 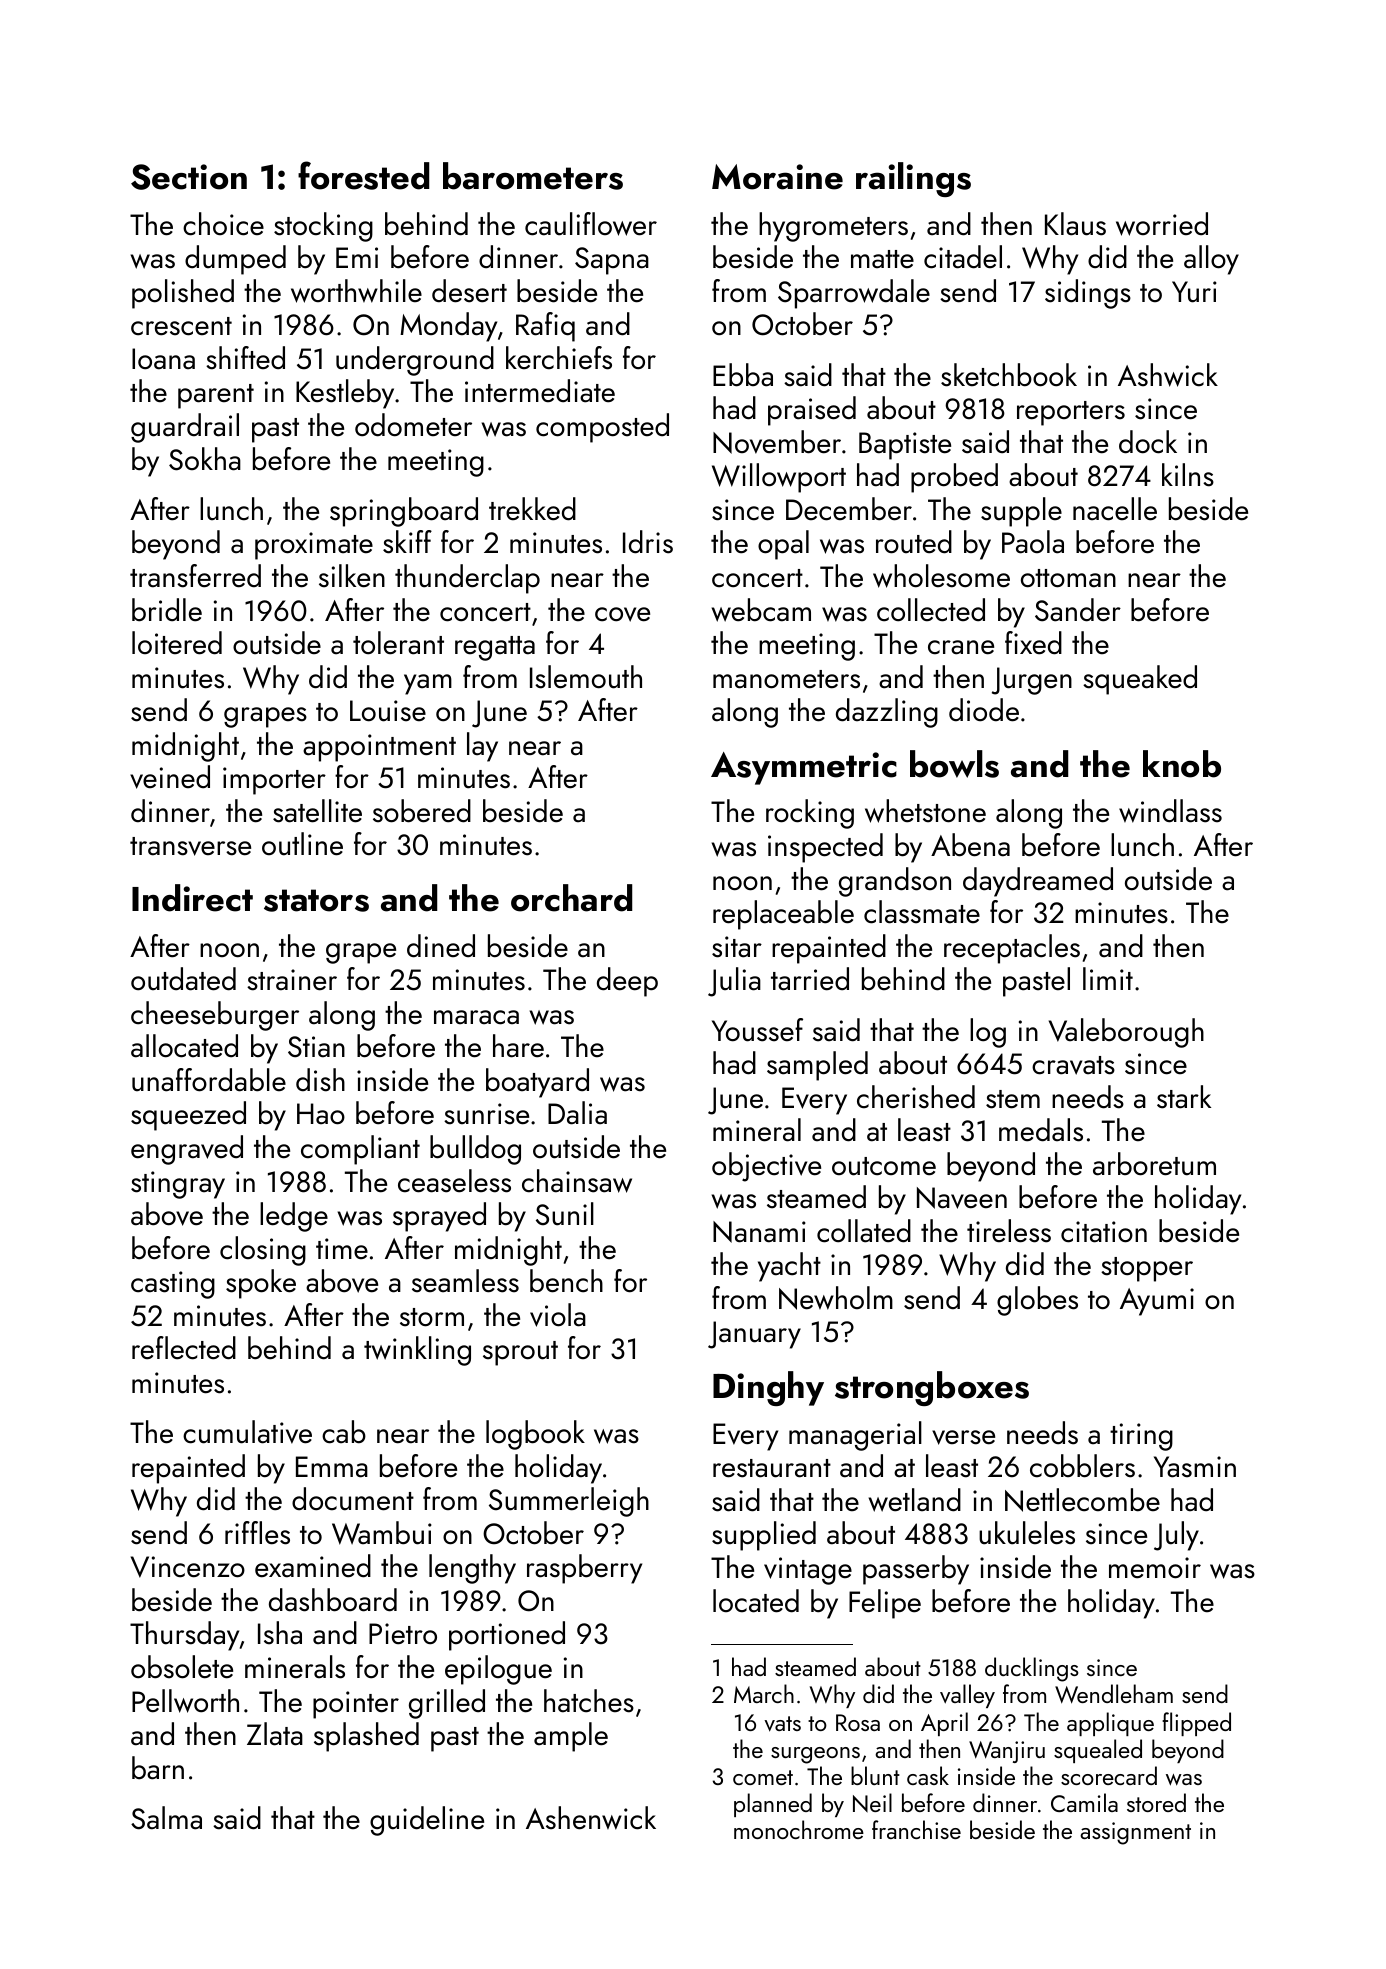 What do you see at coordinates (189, 177) in the screenshot?
I see `Section` at bounding box center [189, 177].
